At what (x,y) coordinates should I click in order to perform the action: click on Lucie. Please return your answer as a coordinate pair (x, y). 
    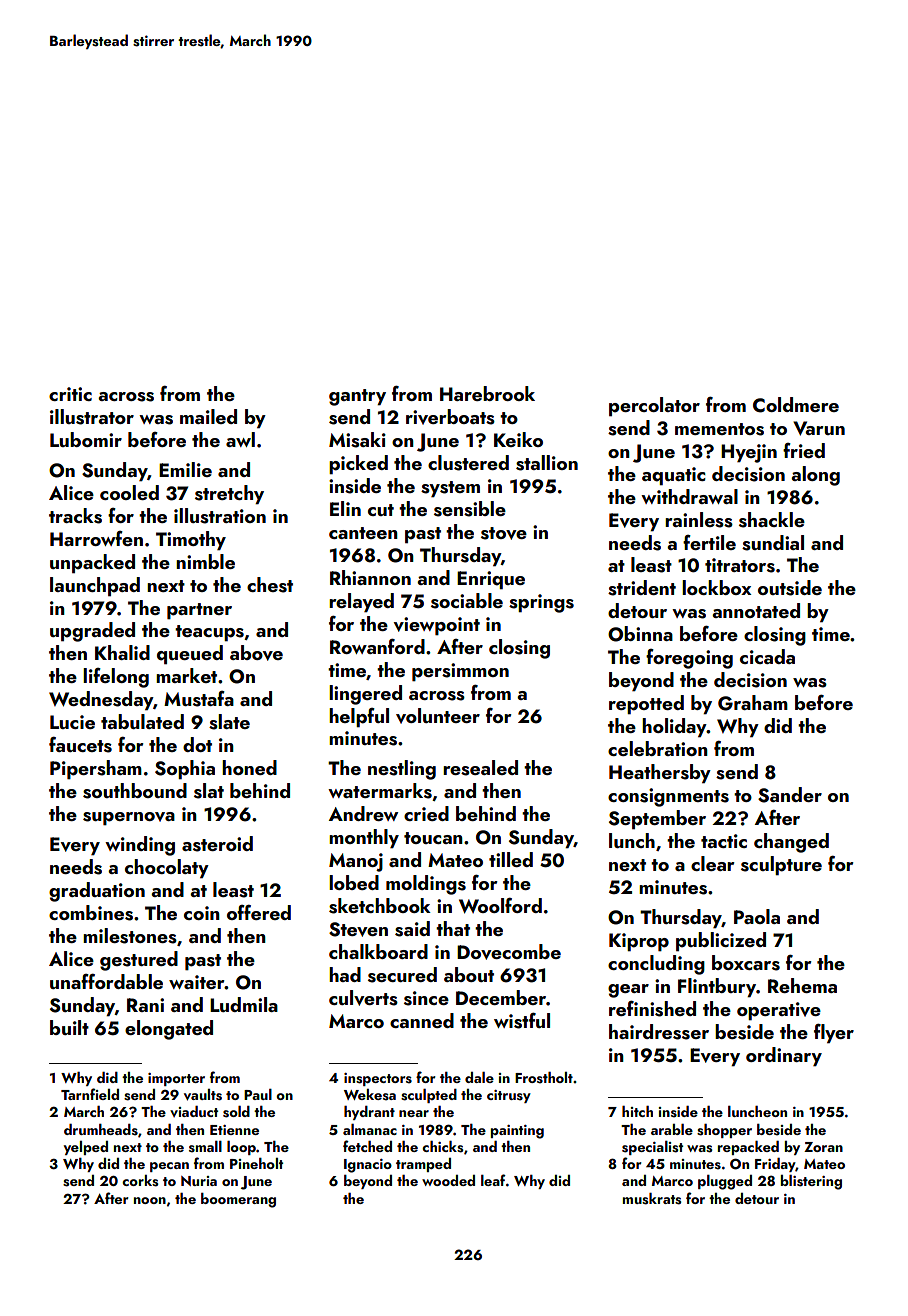
    Looking at the image, I should click on (72, 722).
